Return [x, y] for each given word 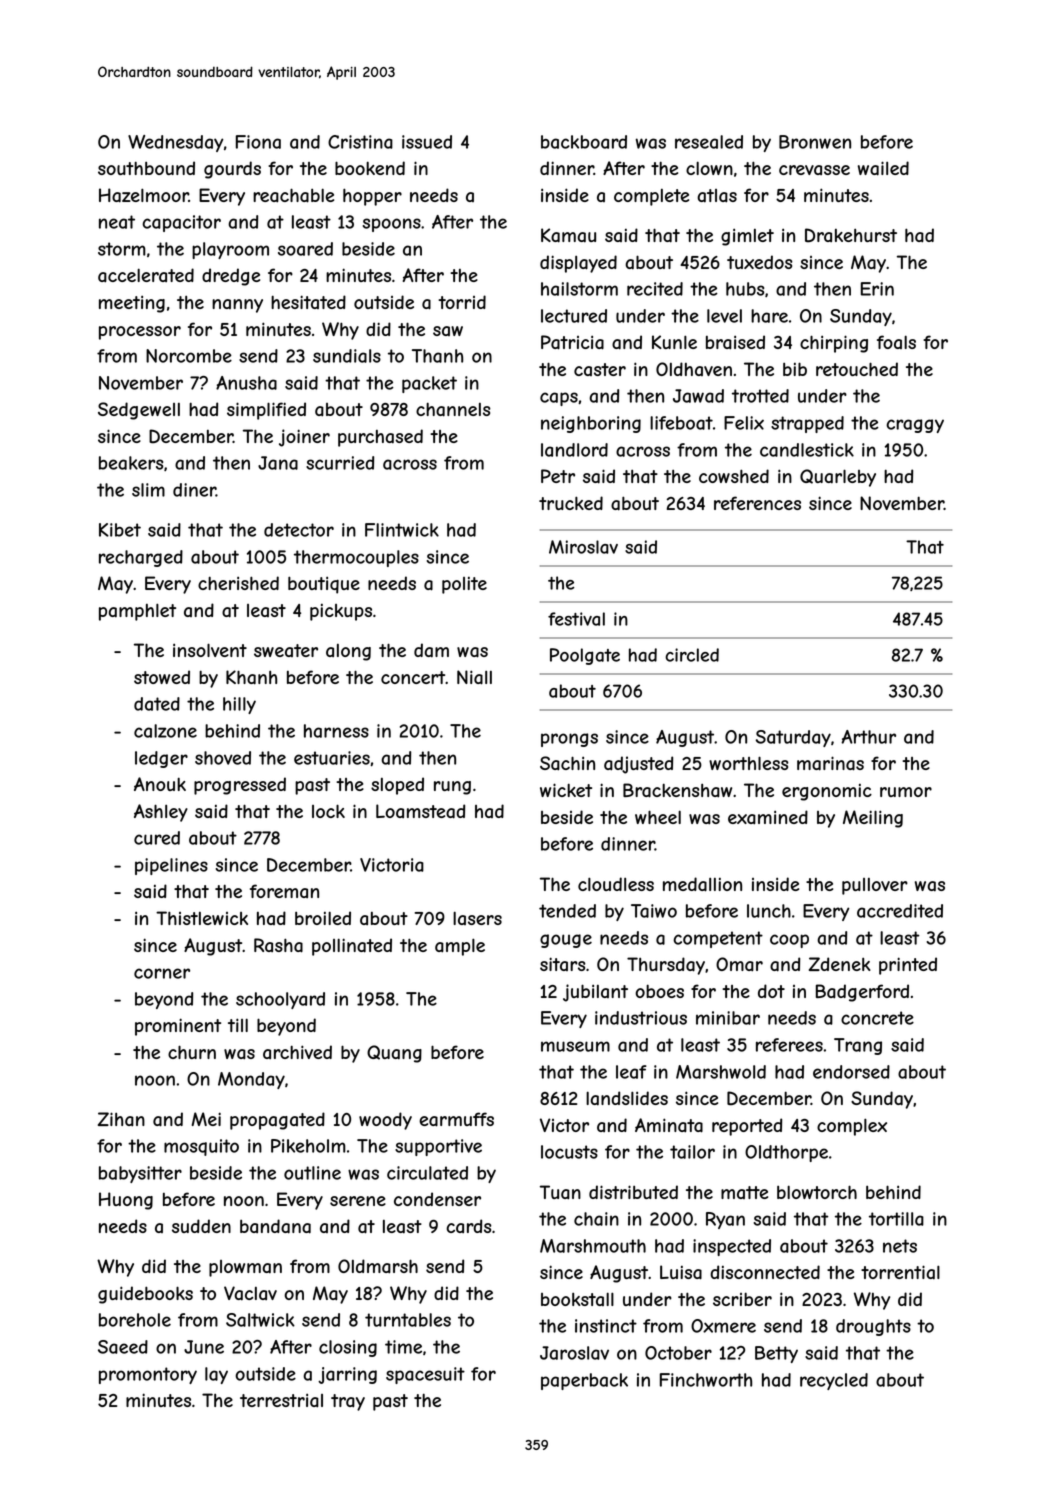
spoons [392, 225]
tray [348, 1402]
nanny [237, 306]
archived [297, 1052]
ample [460, 947]
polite [464, 585]
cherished [238, 583]
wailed [883, 168]
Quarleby [838, 478]
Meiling [873, 819]
